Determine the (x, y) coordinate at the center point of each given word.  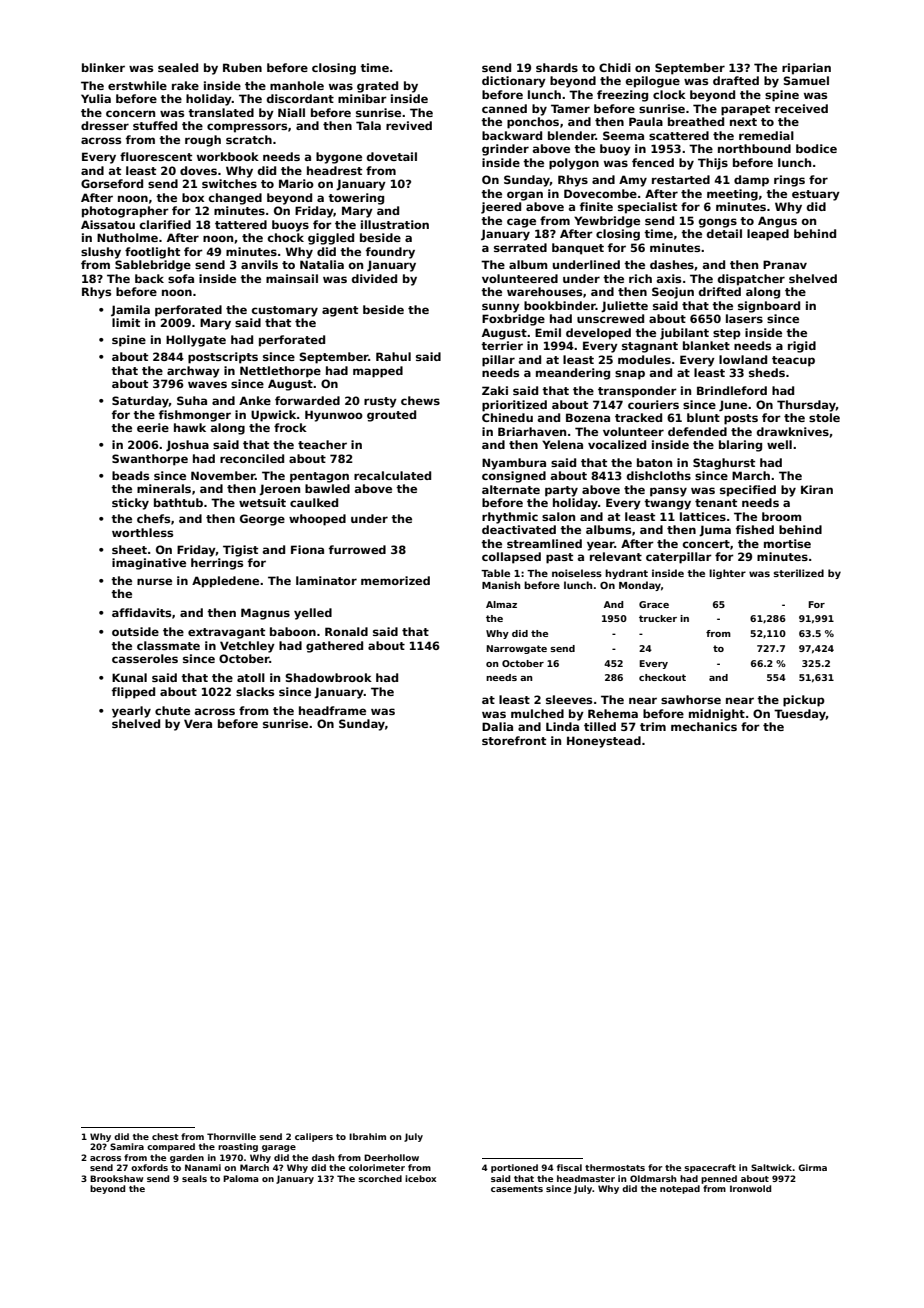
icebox (420, 1178)
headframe (332, 710)
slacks (255, 691)
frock (290, 427)
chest (165, 1136)
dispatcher (751, 280)
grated (377, 87)
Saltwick (771, 1167)
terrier (502, 345)
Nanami (203, 1167)
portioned (514, 1168)
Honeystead (604, 742)
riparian (806, 69)
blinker (103, 67)
